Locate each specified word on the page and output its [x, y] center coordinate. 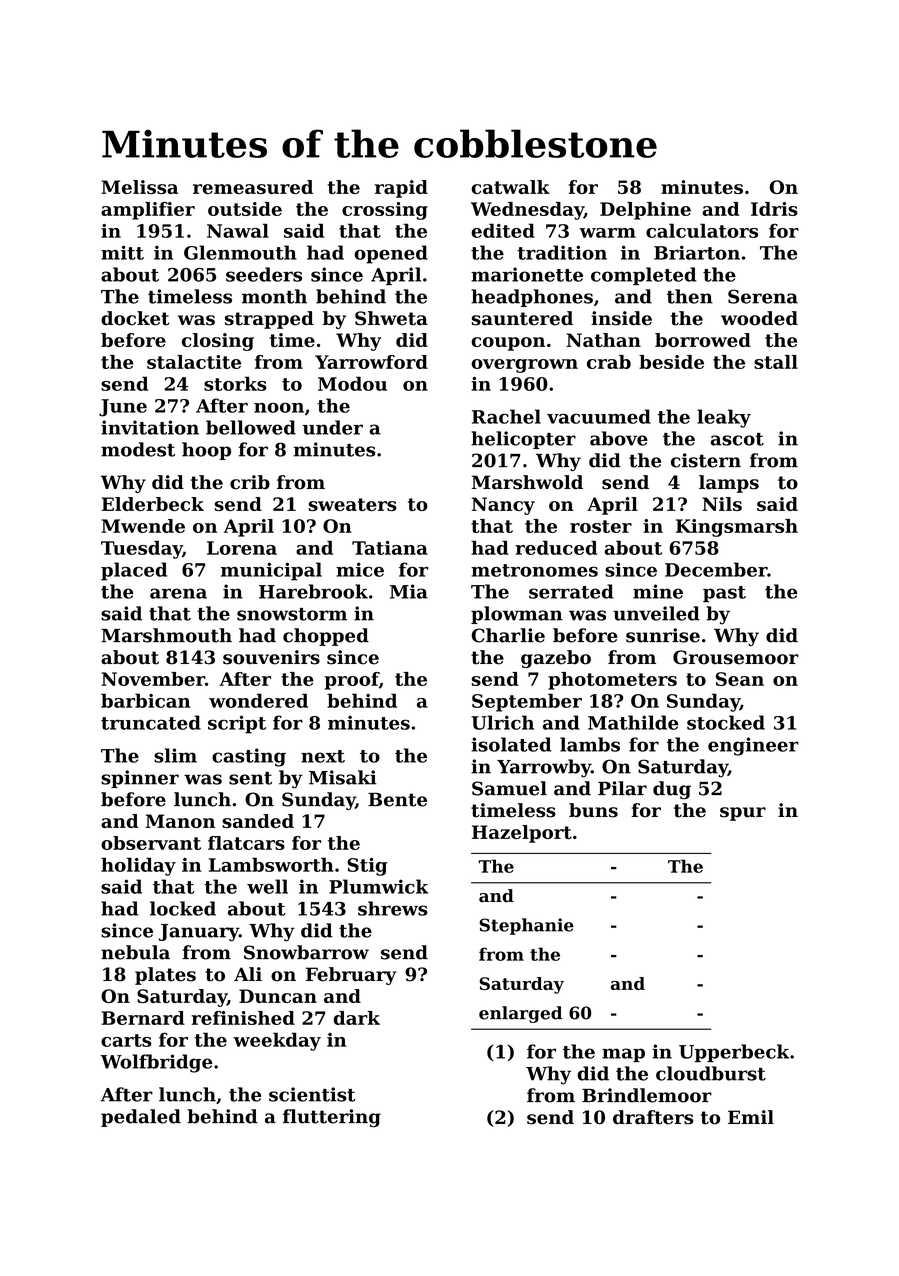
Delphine [645, 211]
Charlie [508, 635]
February [351, 976]
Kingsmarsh [737, 528]
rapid [401, 189]
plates [165, 976]
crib [250, 482]
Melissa [139, 187]
